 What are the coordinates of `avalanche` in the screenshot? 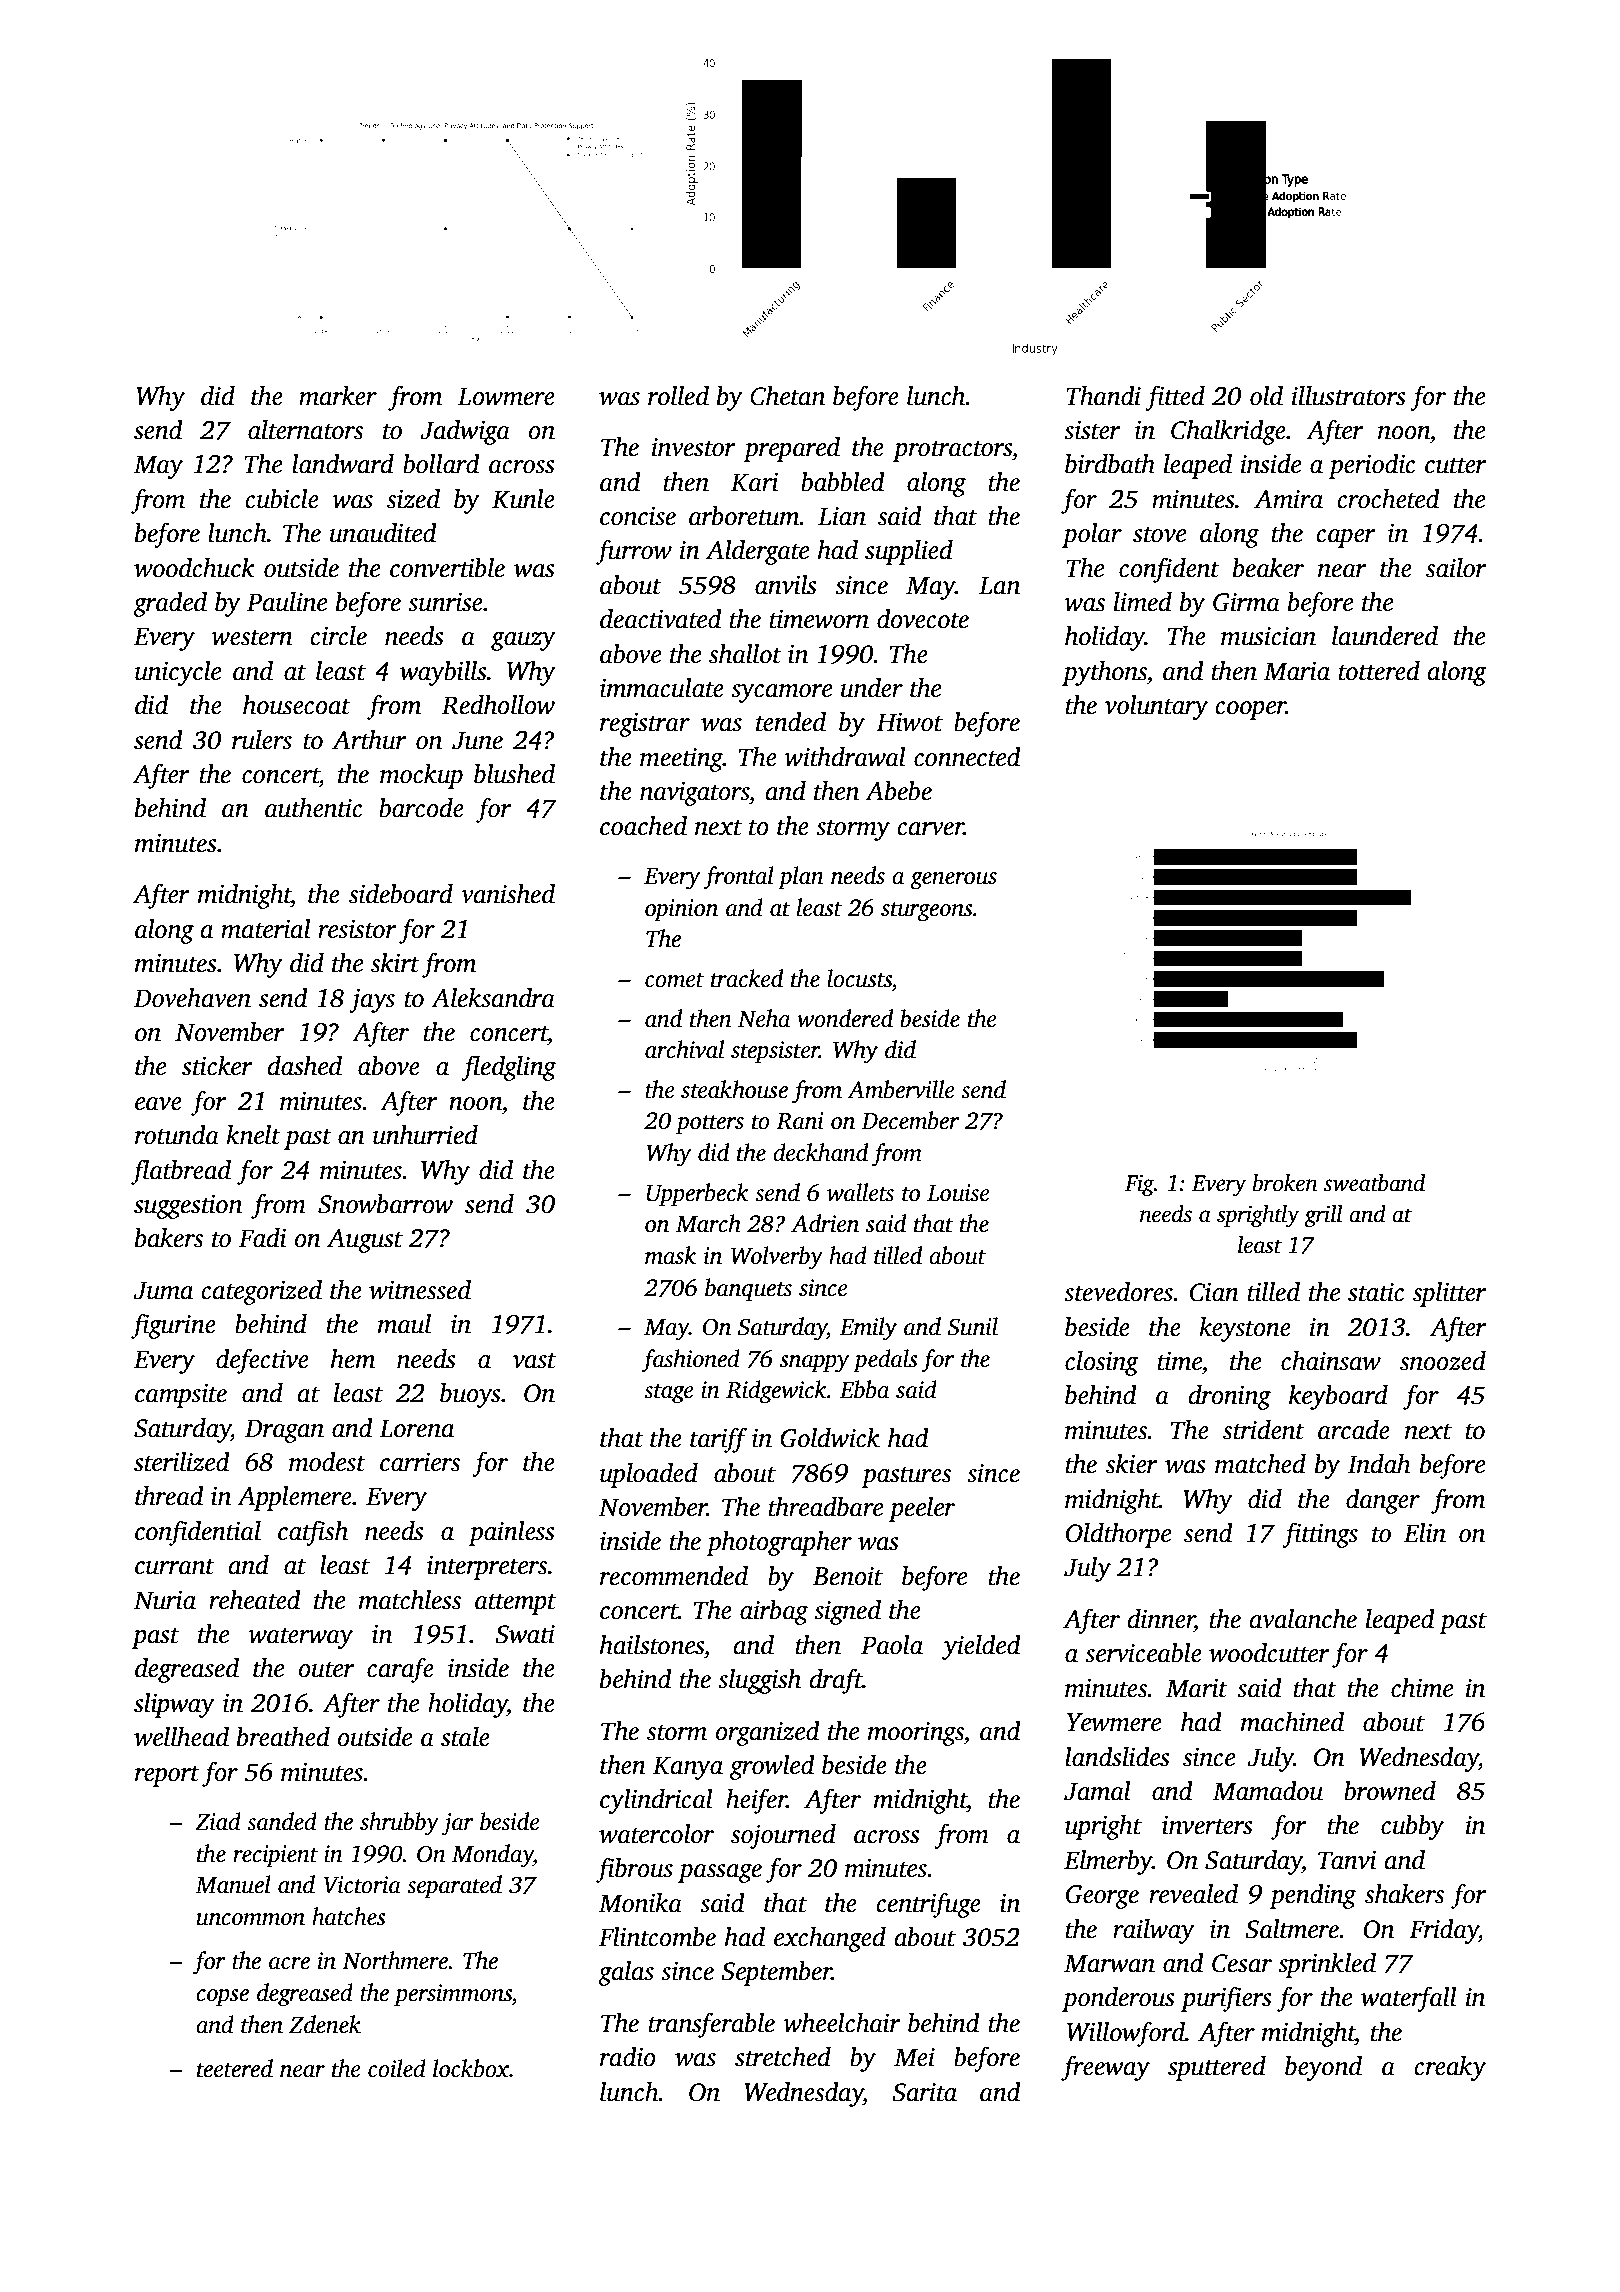 It's located at (1303, 1619).
